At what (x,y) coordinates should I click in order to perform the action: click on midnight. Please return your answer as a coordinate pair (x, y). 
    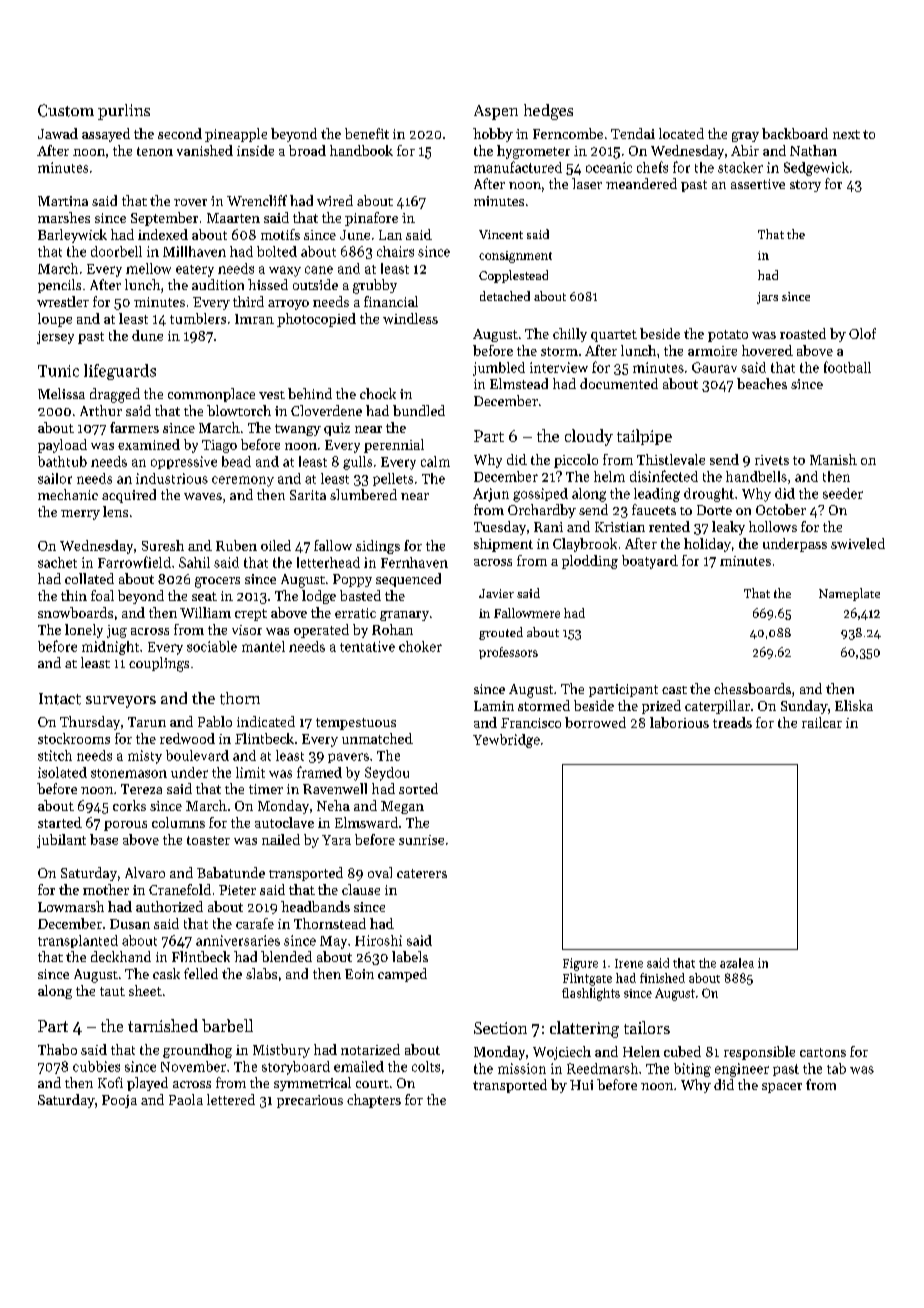
    Looking at the image, I should click on (110, 648).
